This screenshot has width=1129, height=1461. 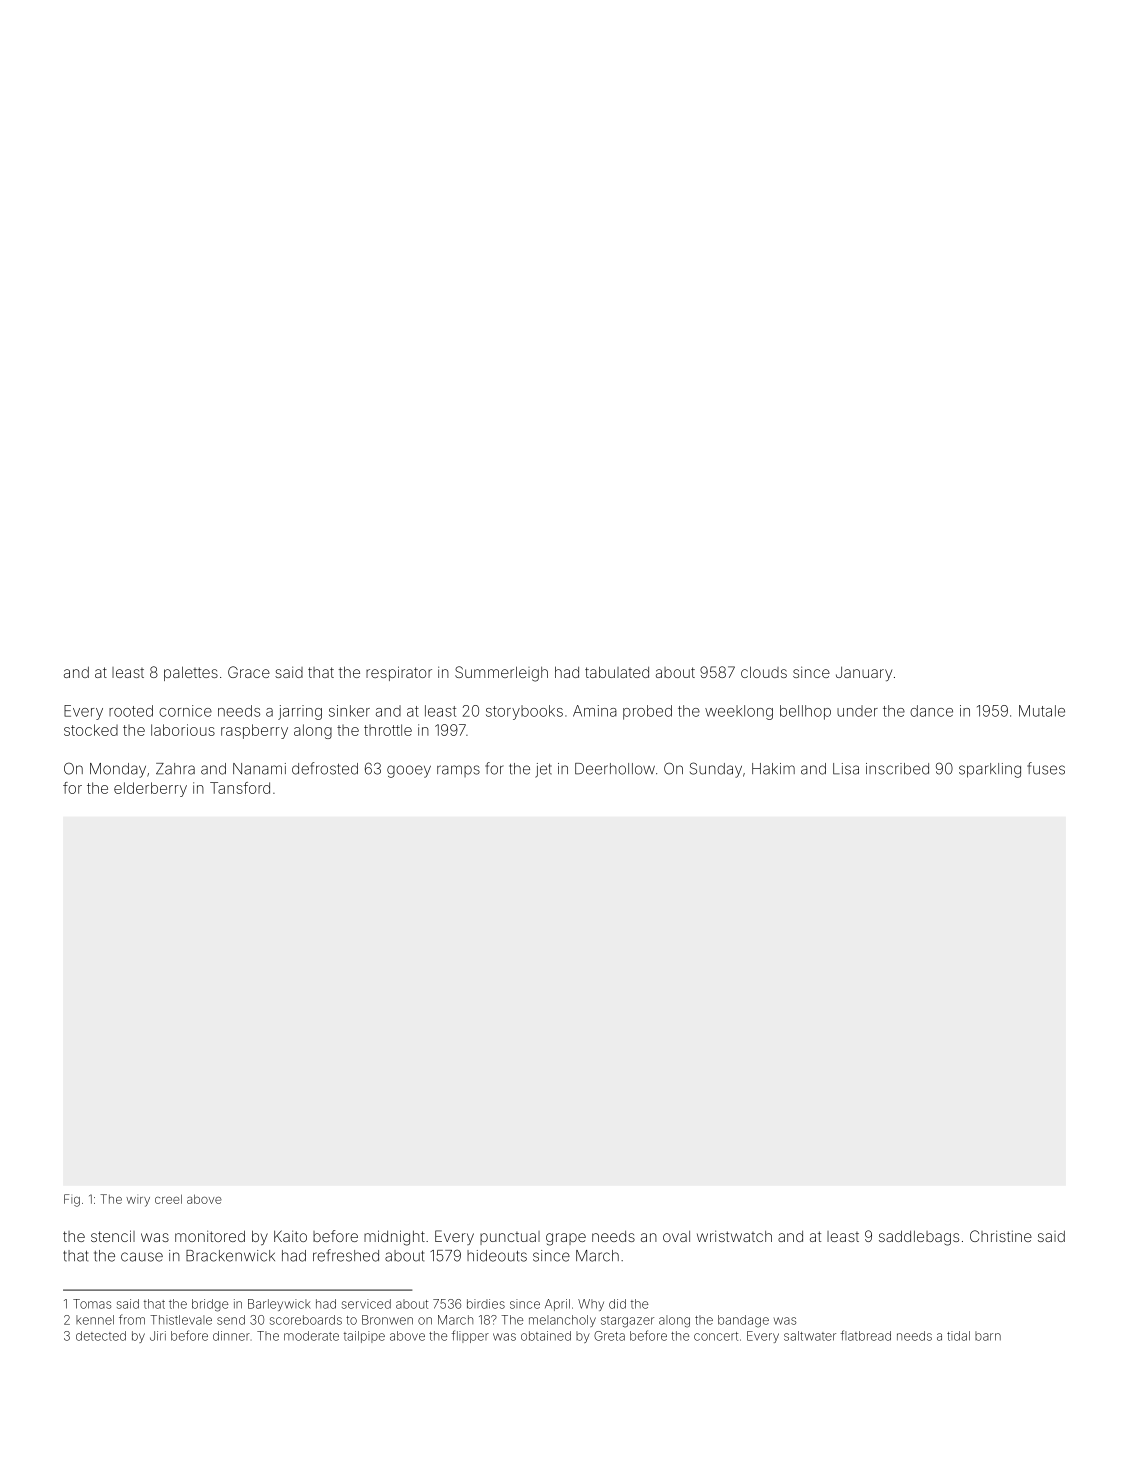 What do you see at coordinates (210, 1236) in the screenshot?
I see `monitored` at bounding box center [210, 1236].
